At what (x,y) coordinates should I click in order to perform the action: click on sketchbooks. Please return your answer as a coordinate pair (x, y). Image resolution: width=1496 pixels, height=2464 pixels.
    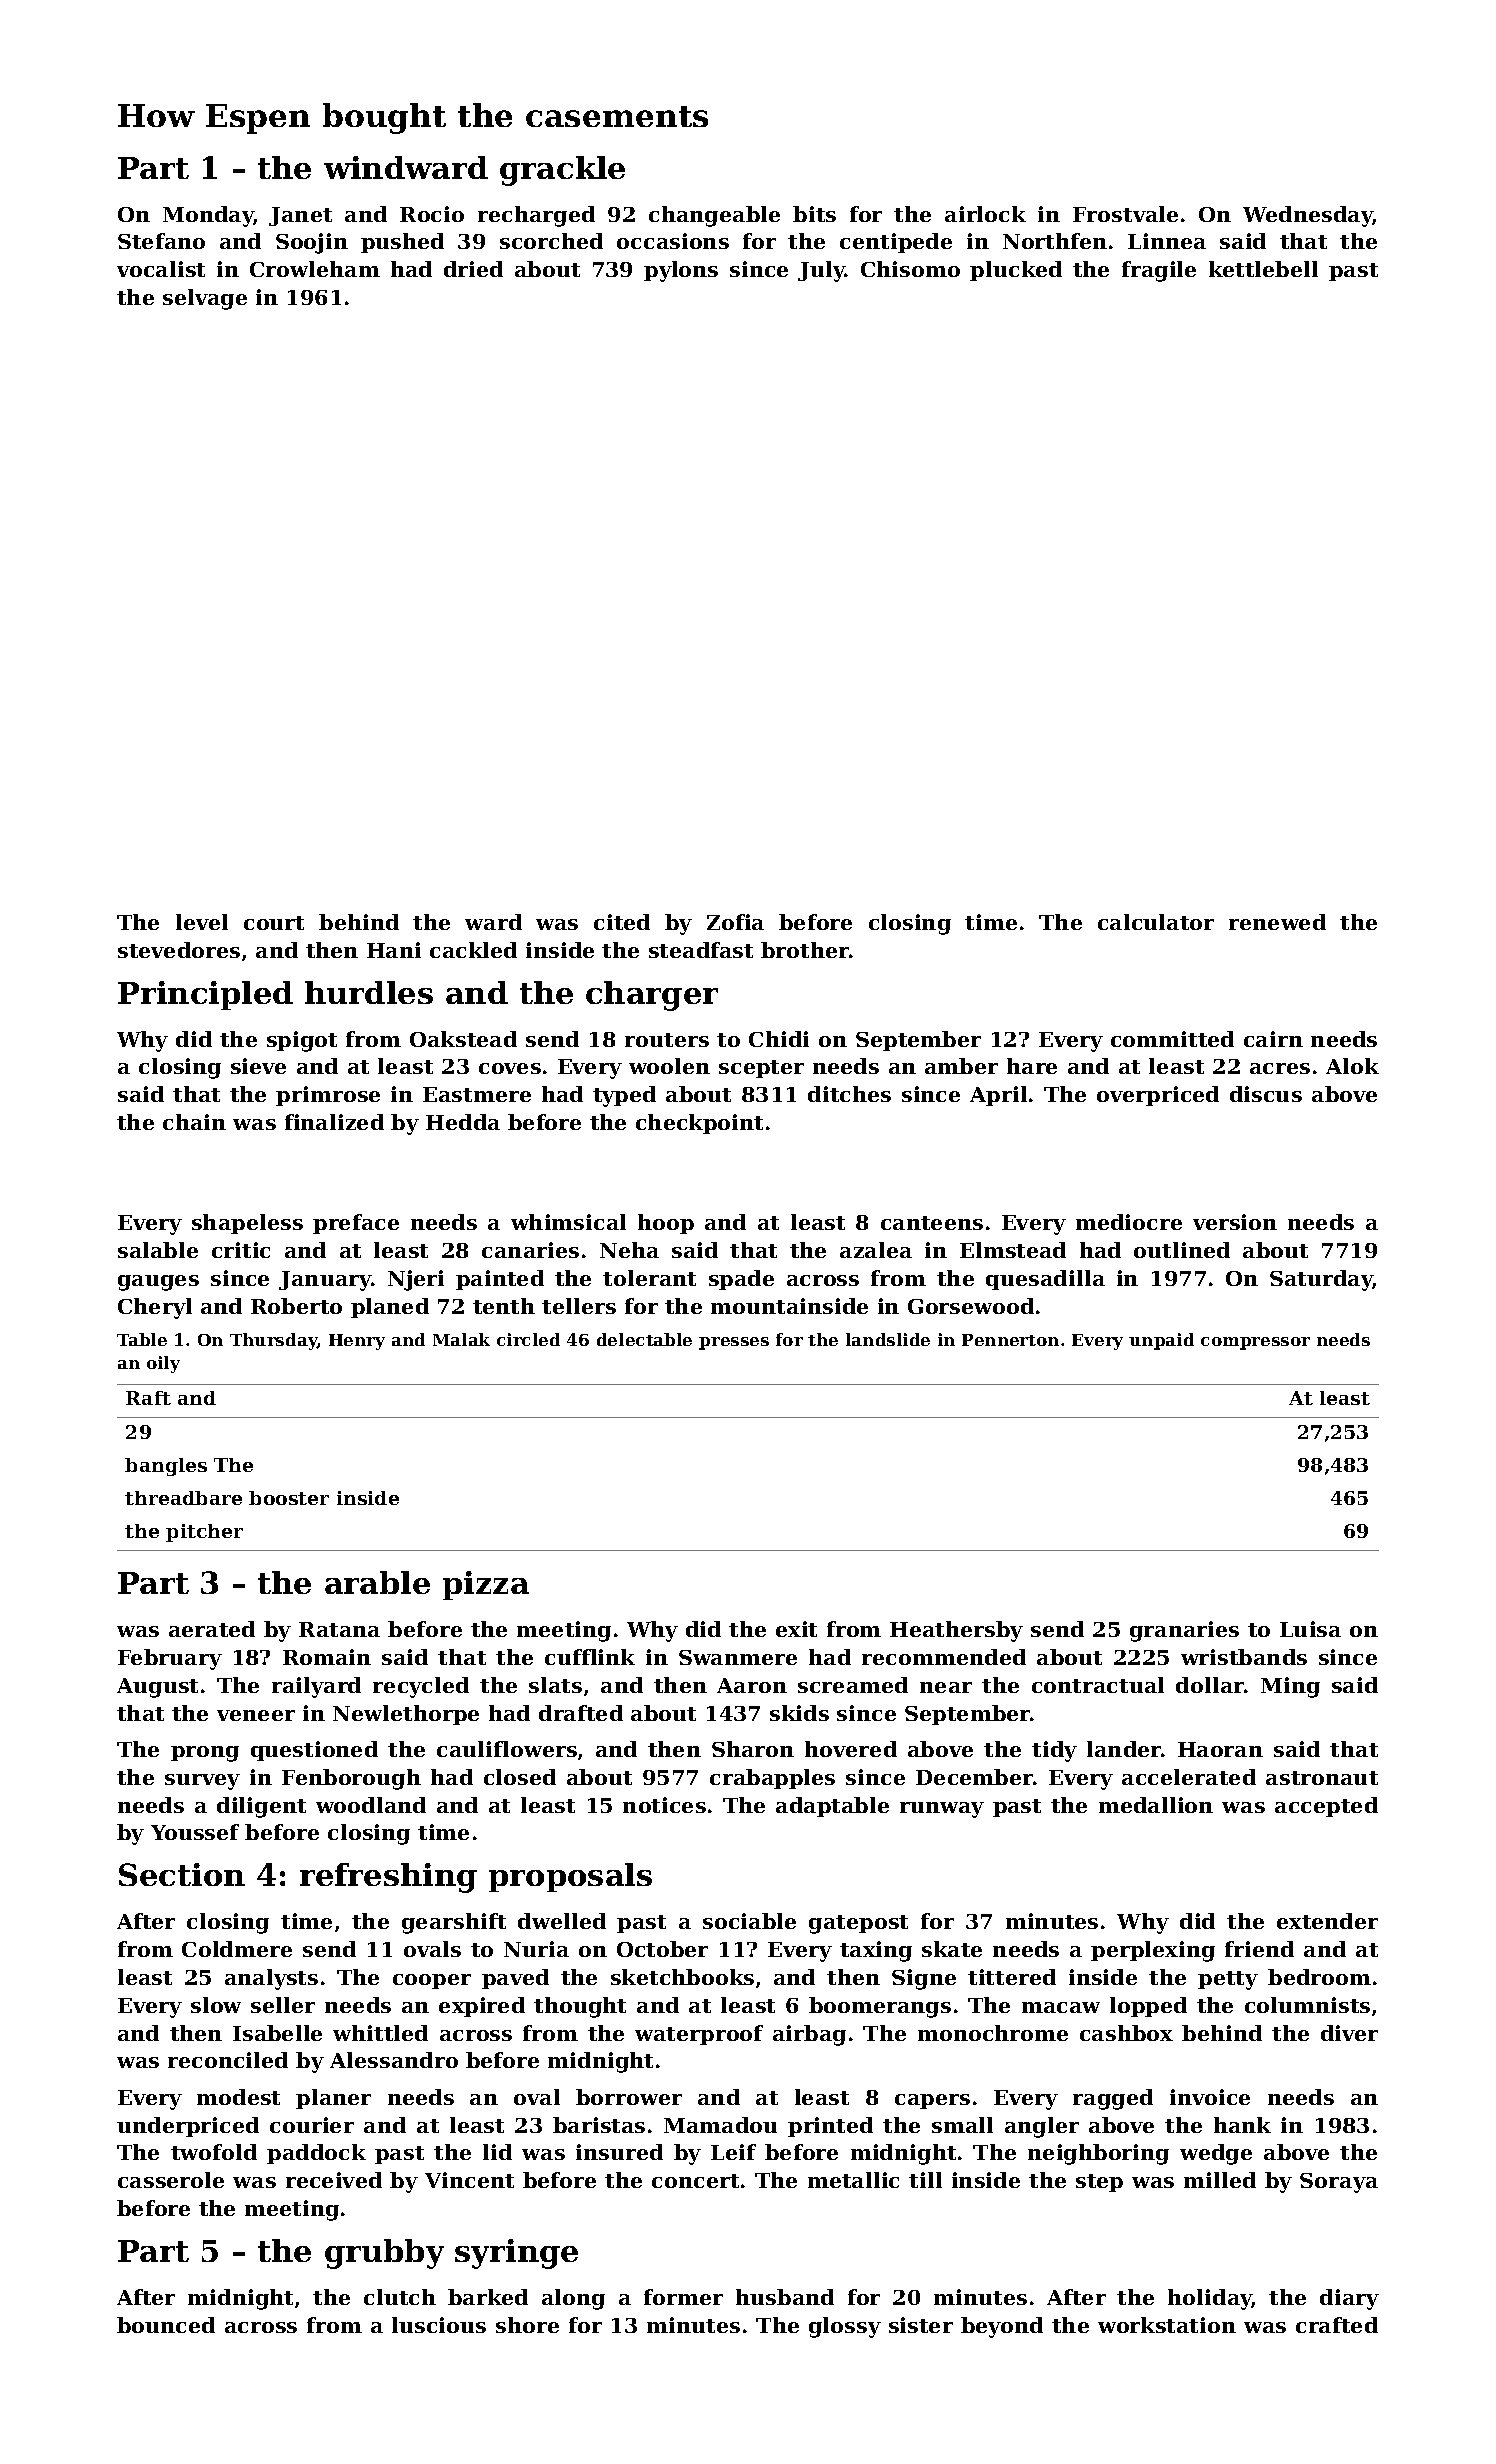
    Looking at the image, I should click on (682, 1977).
